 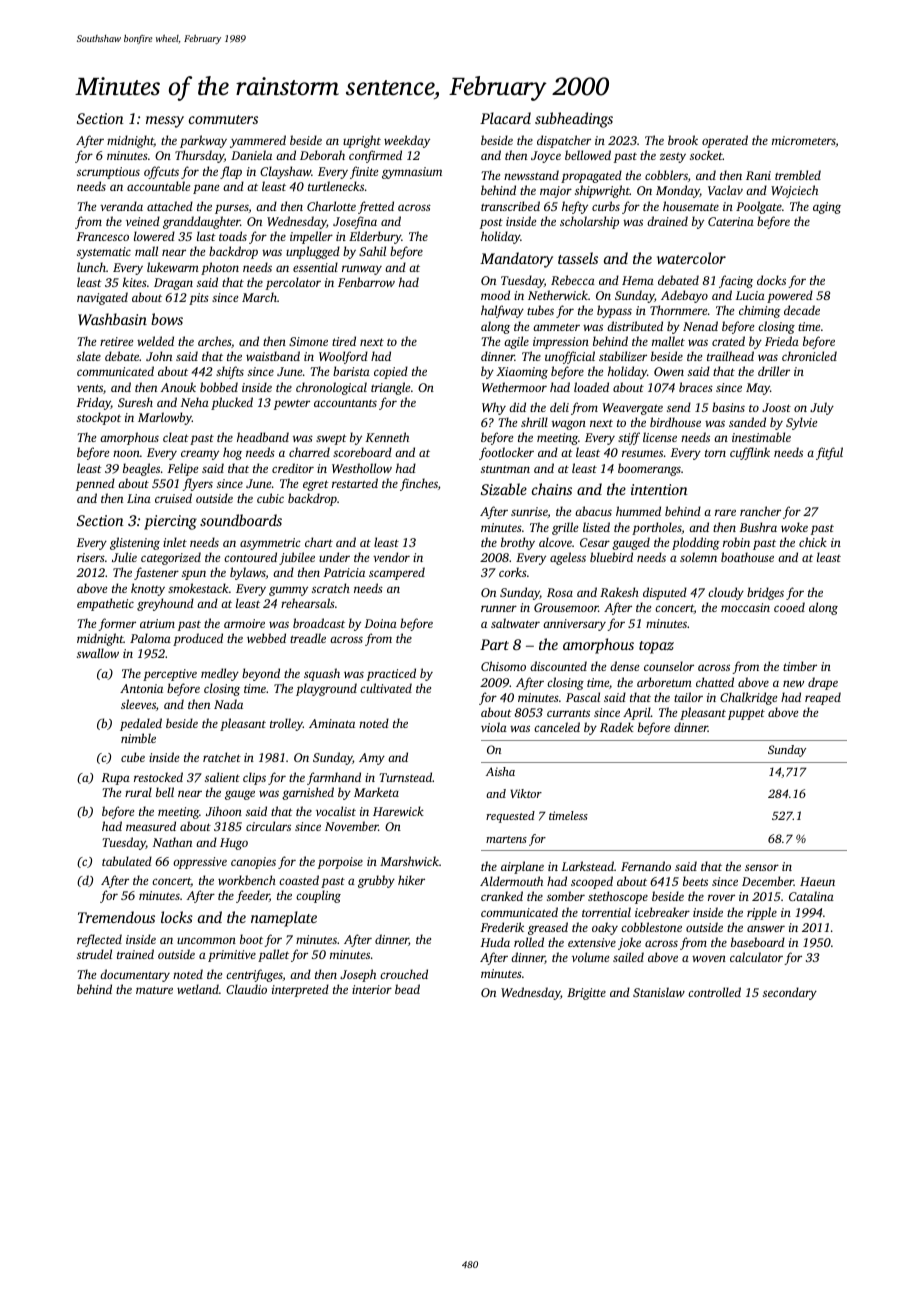 I want to click on gymnasium, so click(x=412, y=173).
